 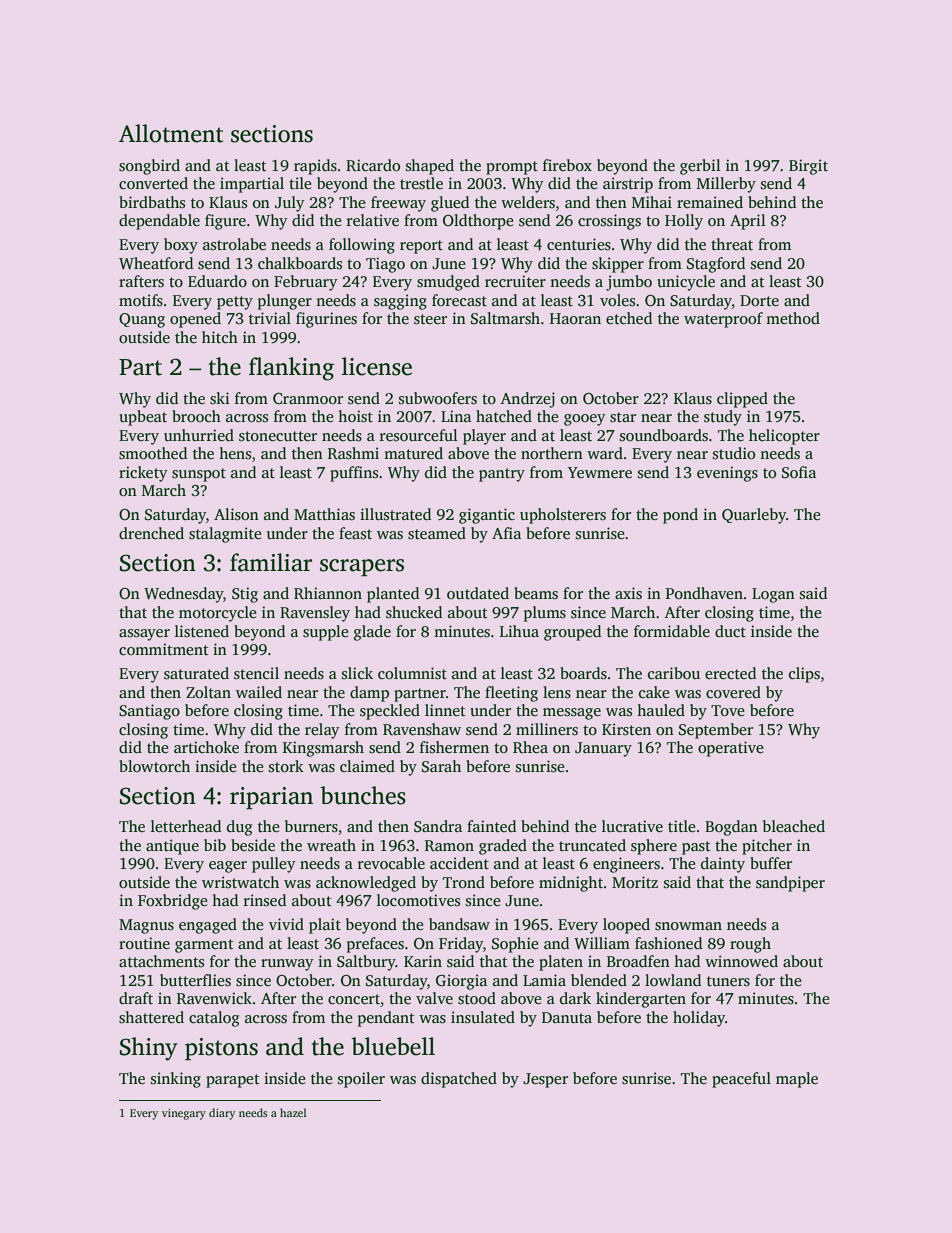 What do you see at coordinates (315, 167) in the page?
I see `rapids` at bounding box center [315, 167].
